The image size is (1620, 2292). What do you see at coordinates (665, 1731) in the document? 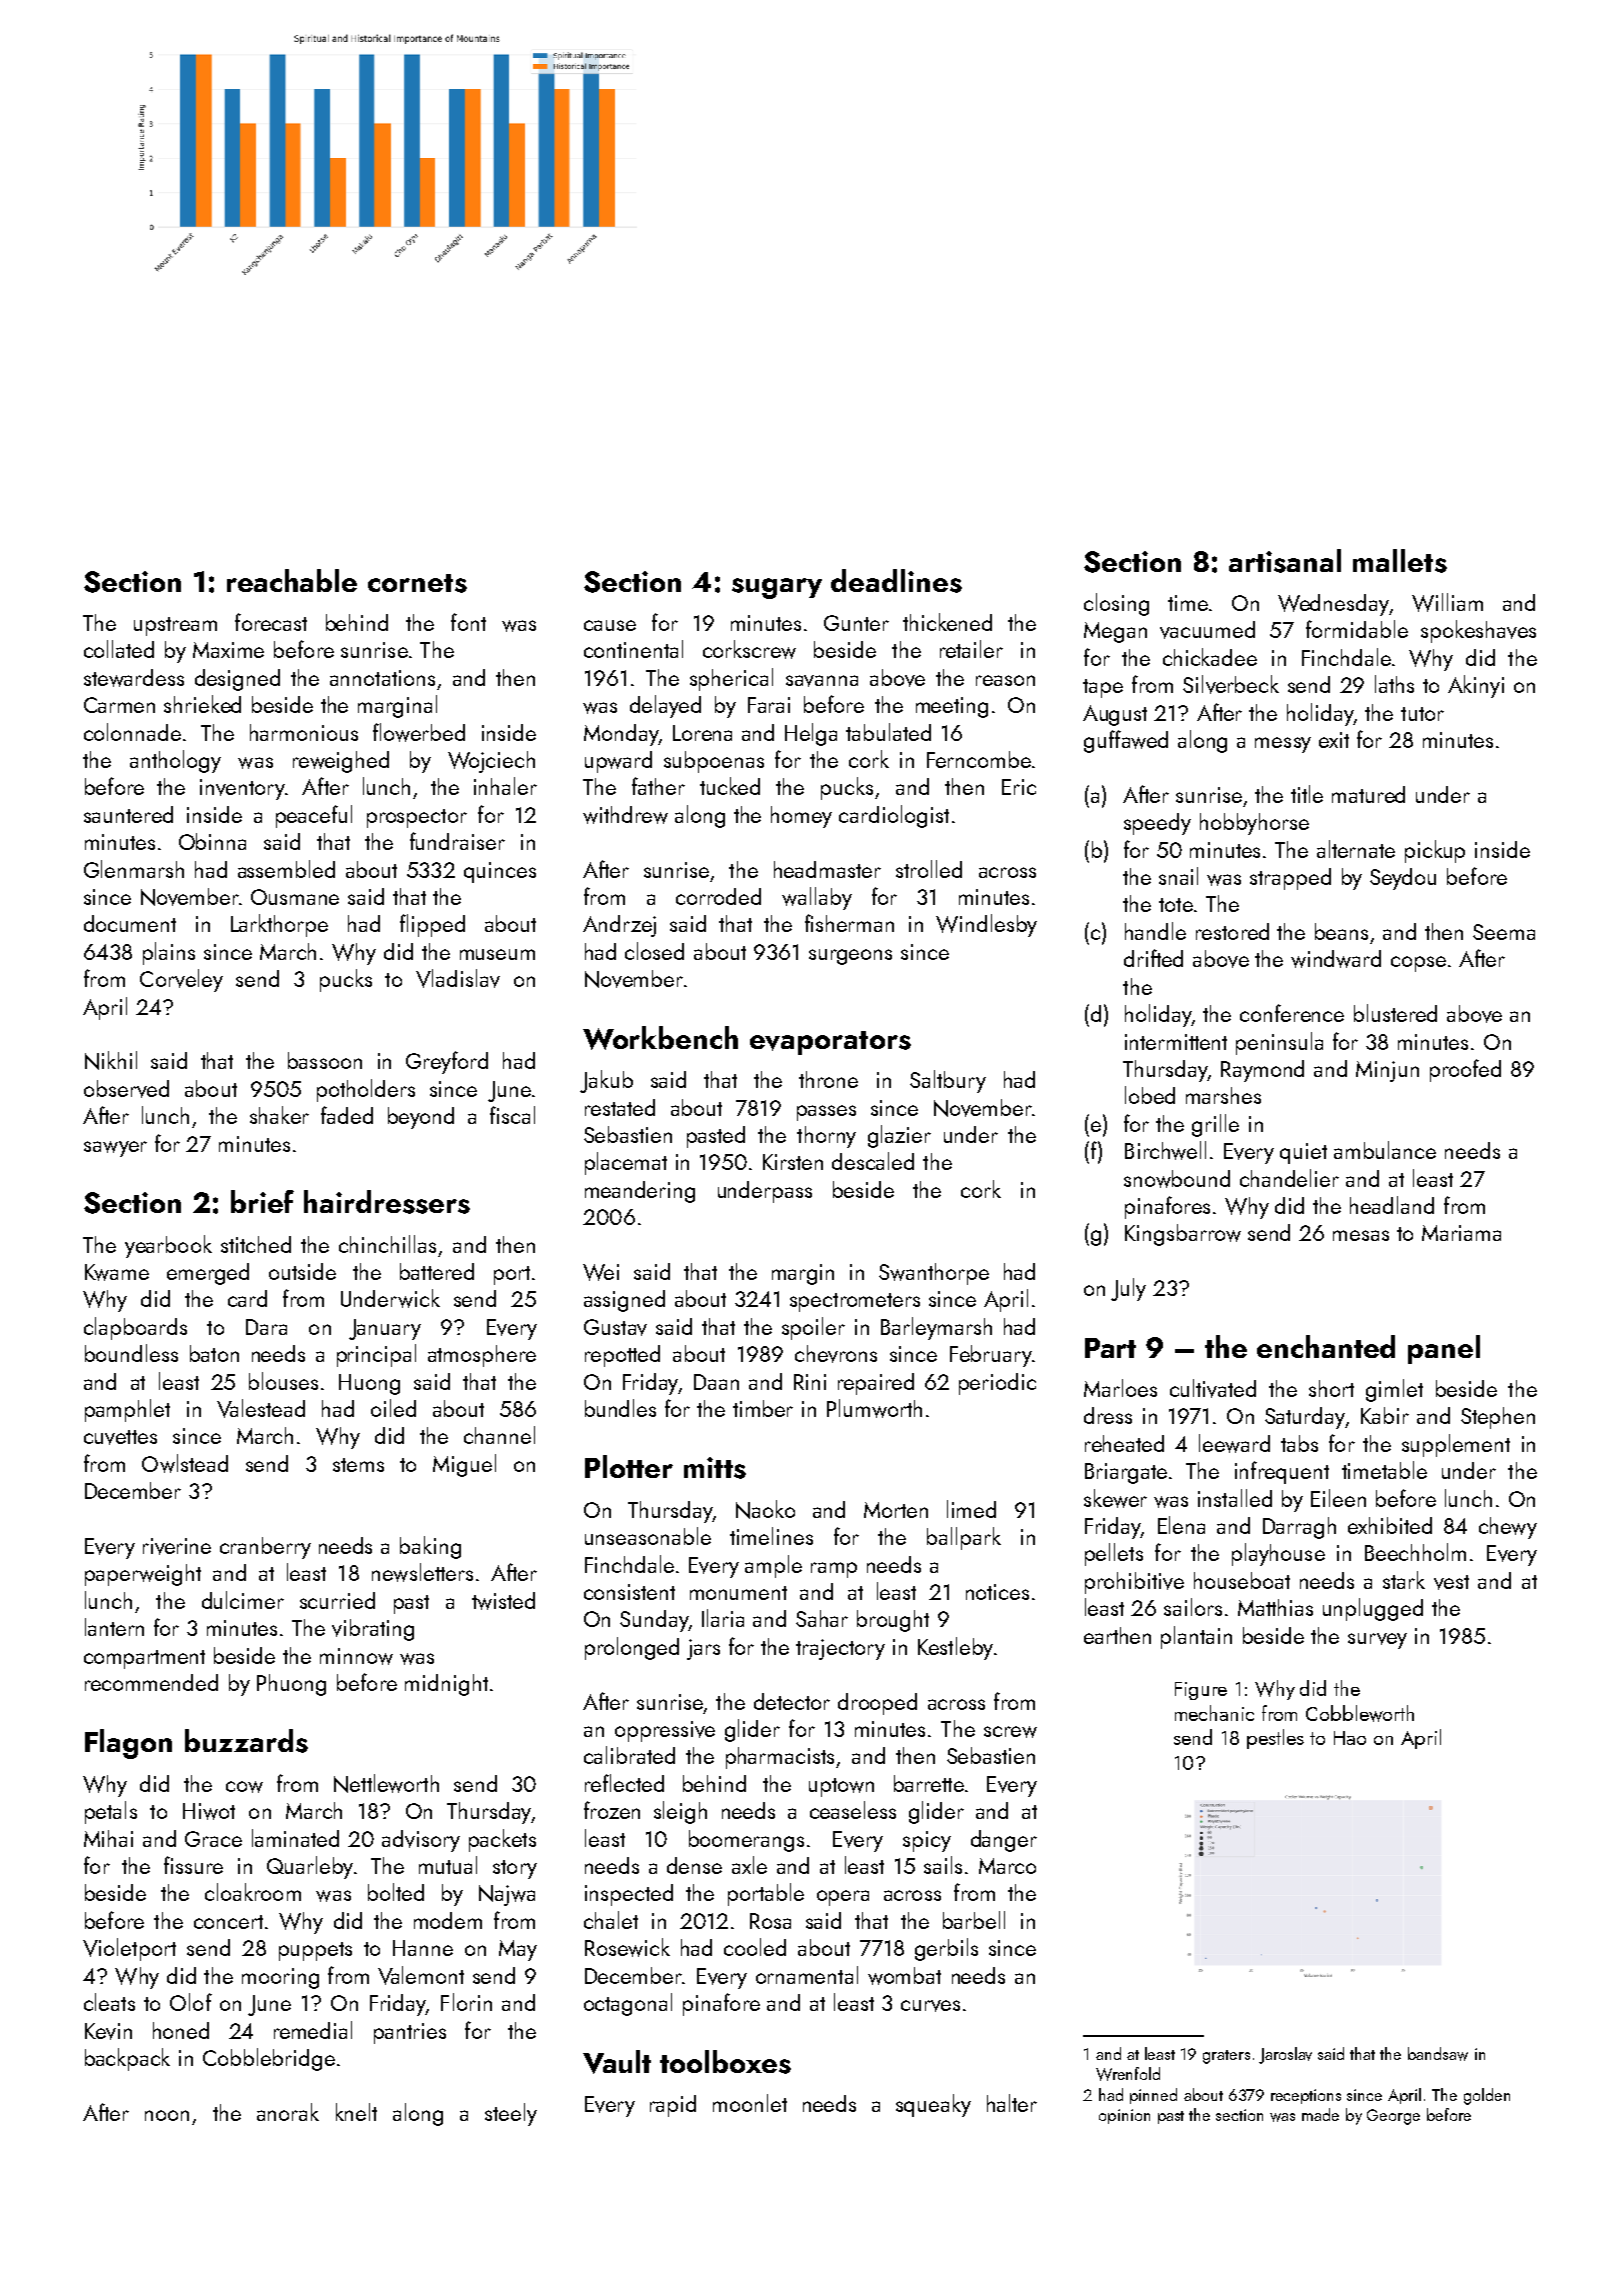
I see `oppressive` at bounding box center [665, 1731].
